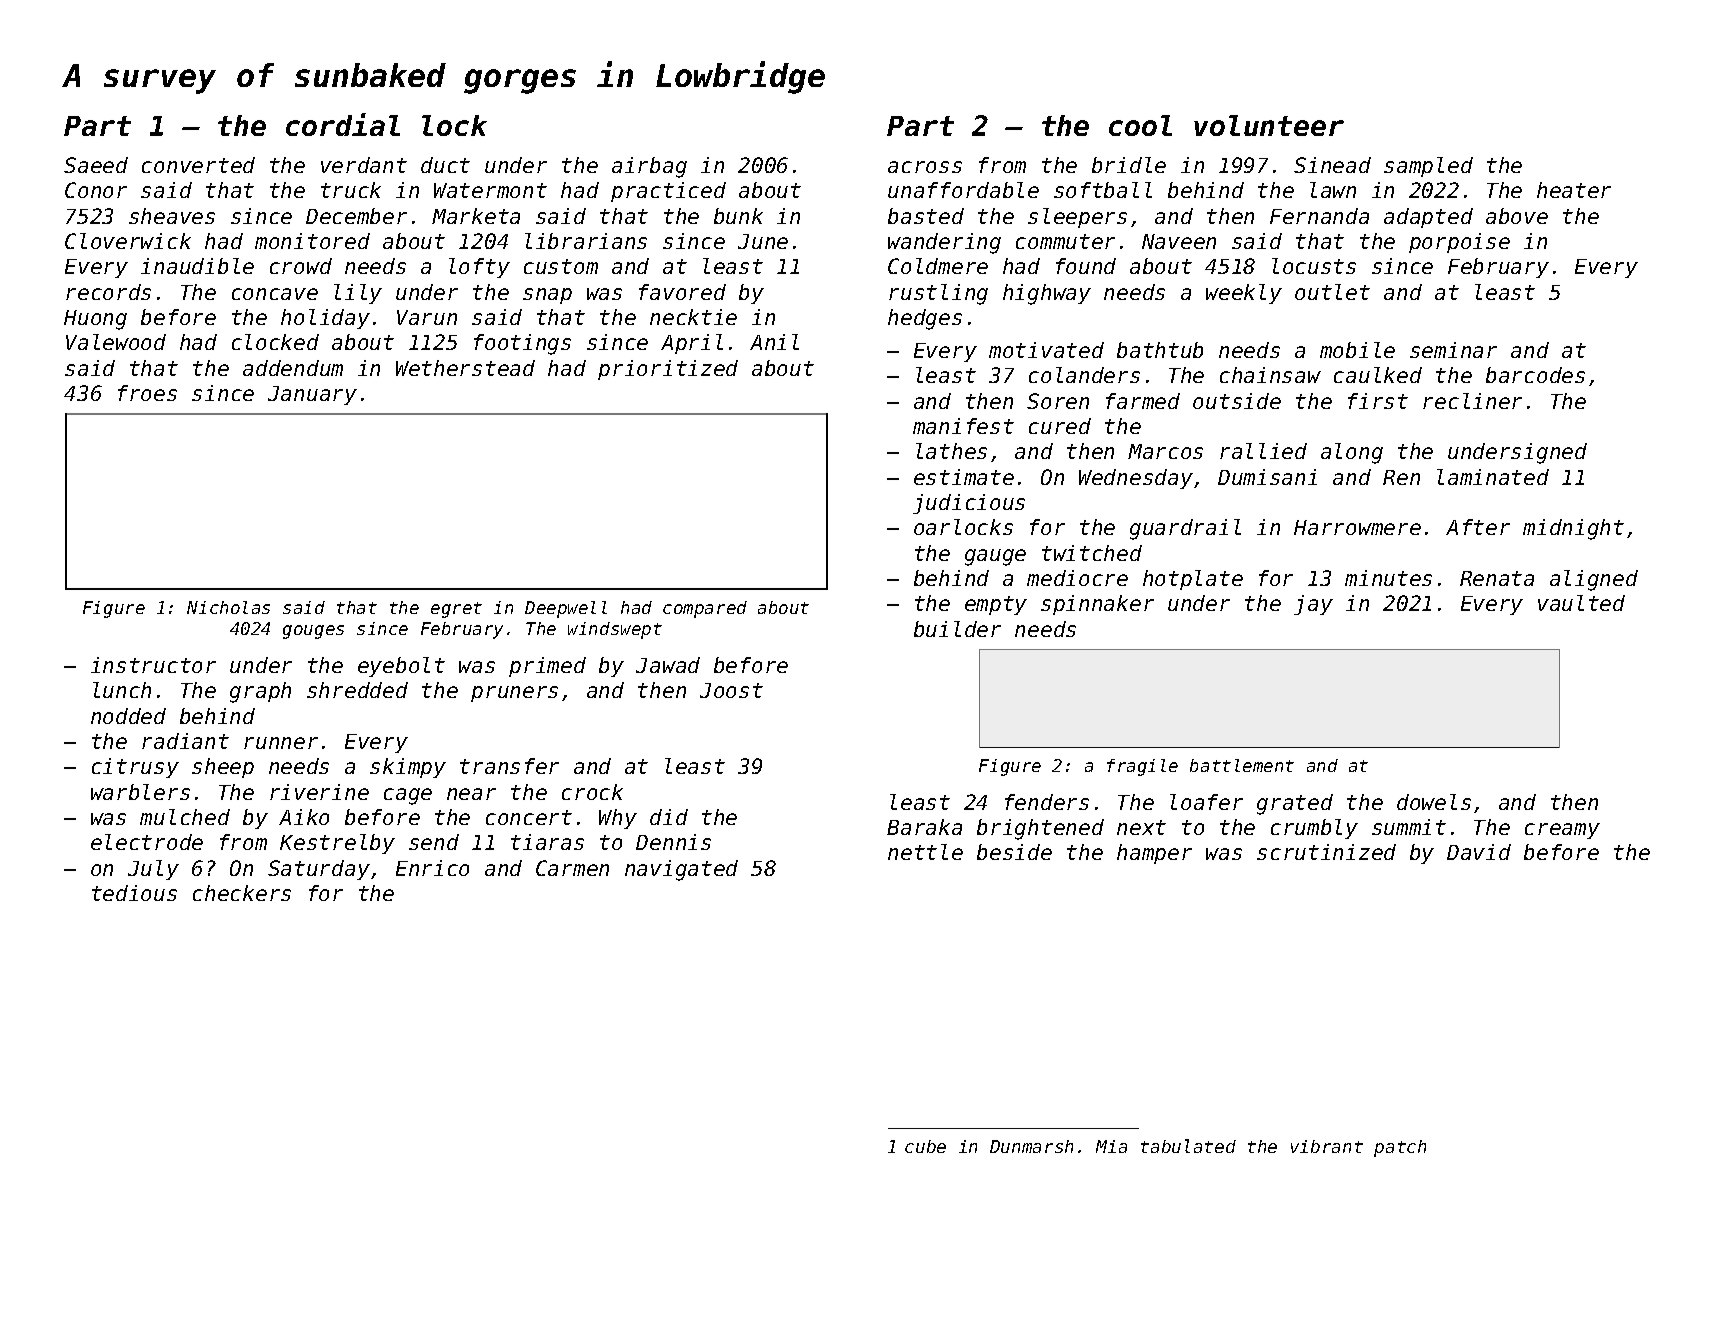  Describe the element at coordinates (1497, 578) in the screenshot. I see `Renata` at that location.
